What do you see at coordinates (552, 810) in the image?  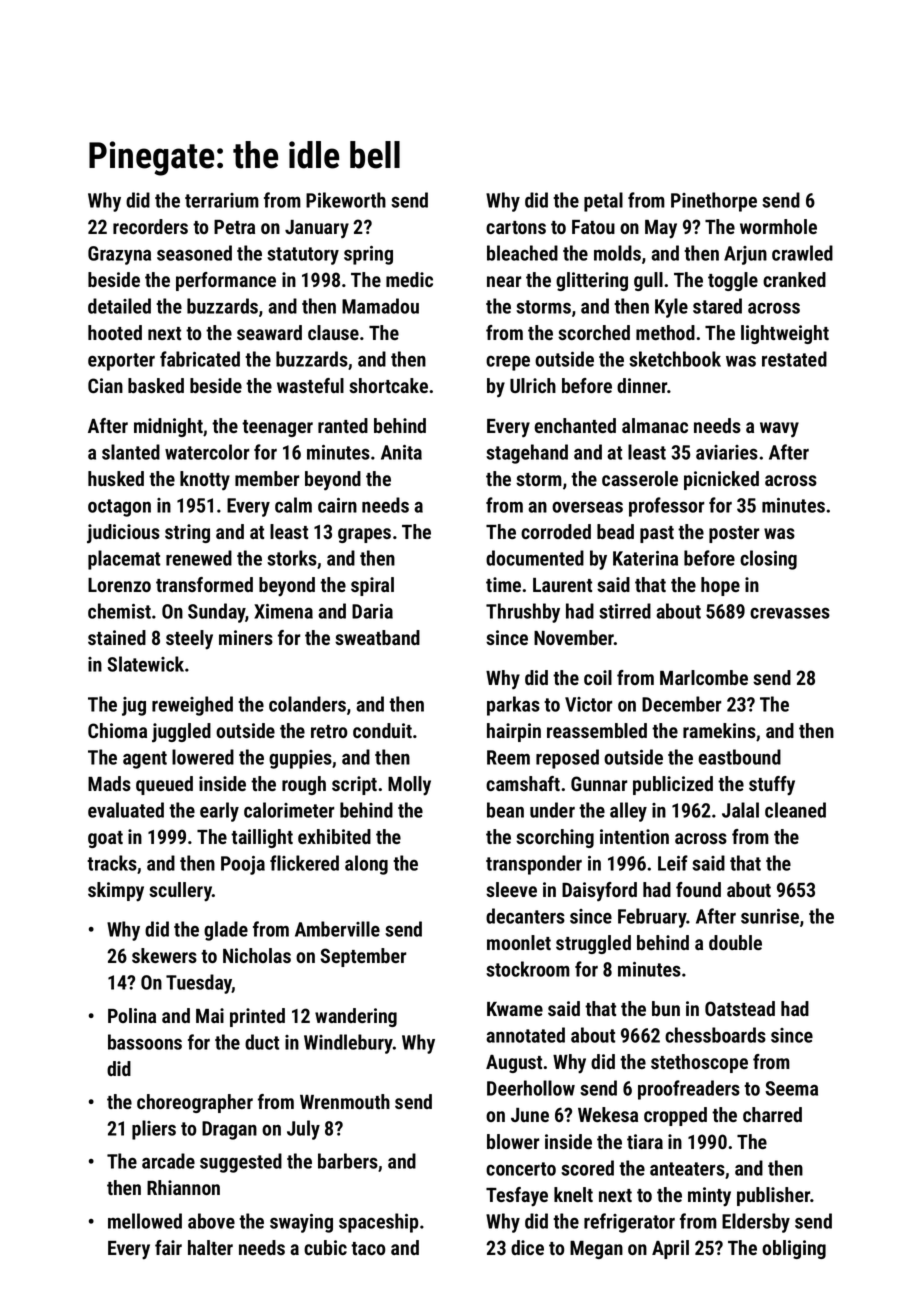 I see `under` at bounding box center [552, 810].
